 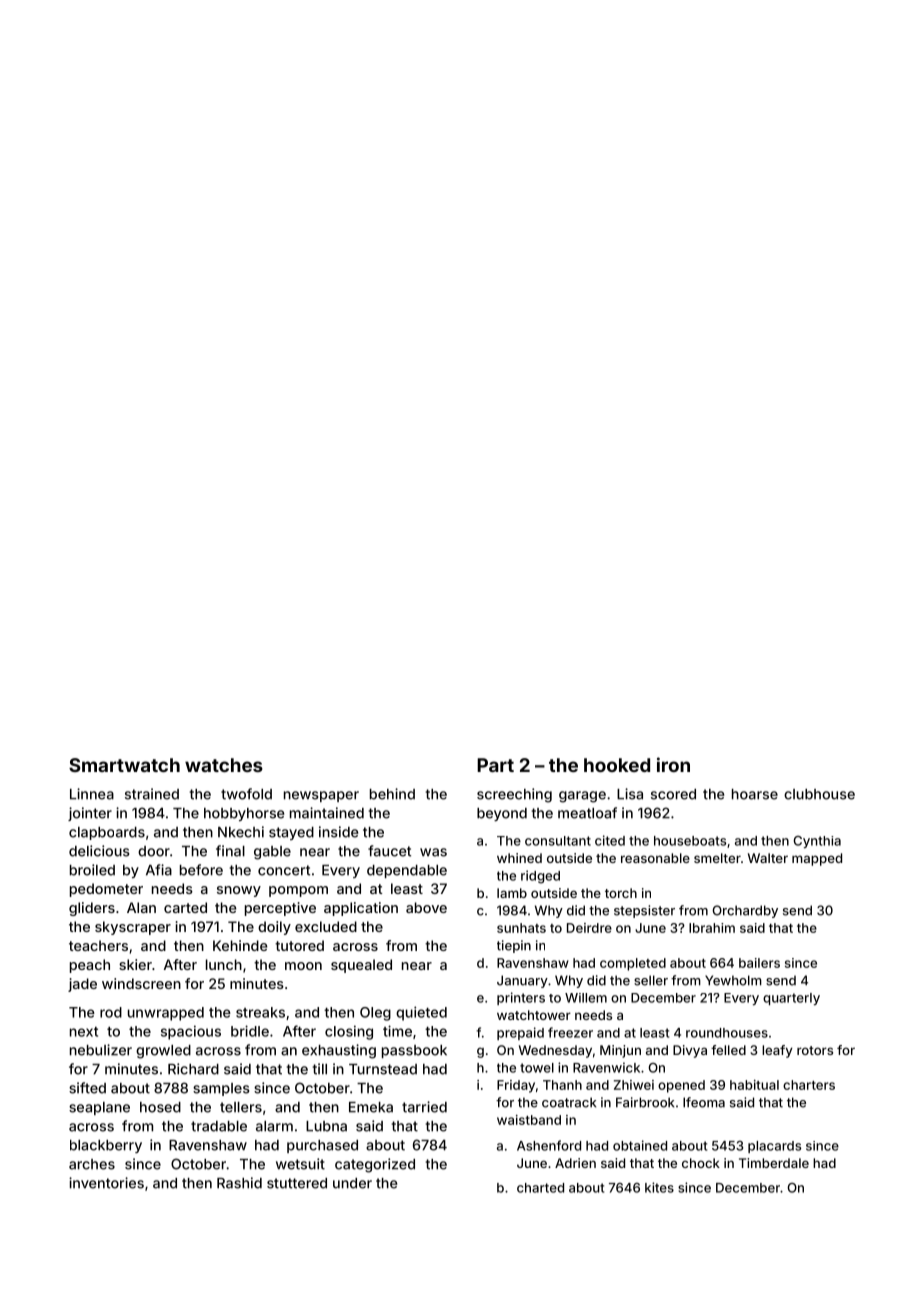 What do you see at coordinates (817, 859) in the screenshot?
I see `mapped` at bounding box center [817, 859].
